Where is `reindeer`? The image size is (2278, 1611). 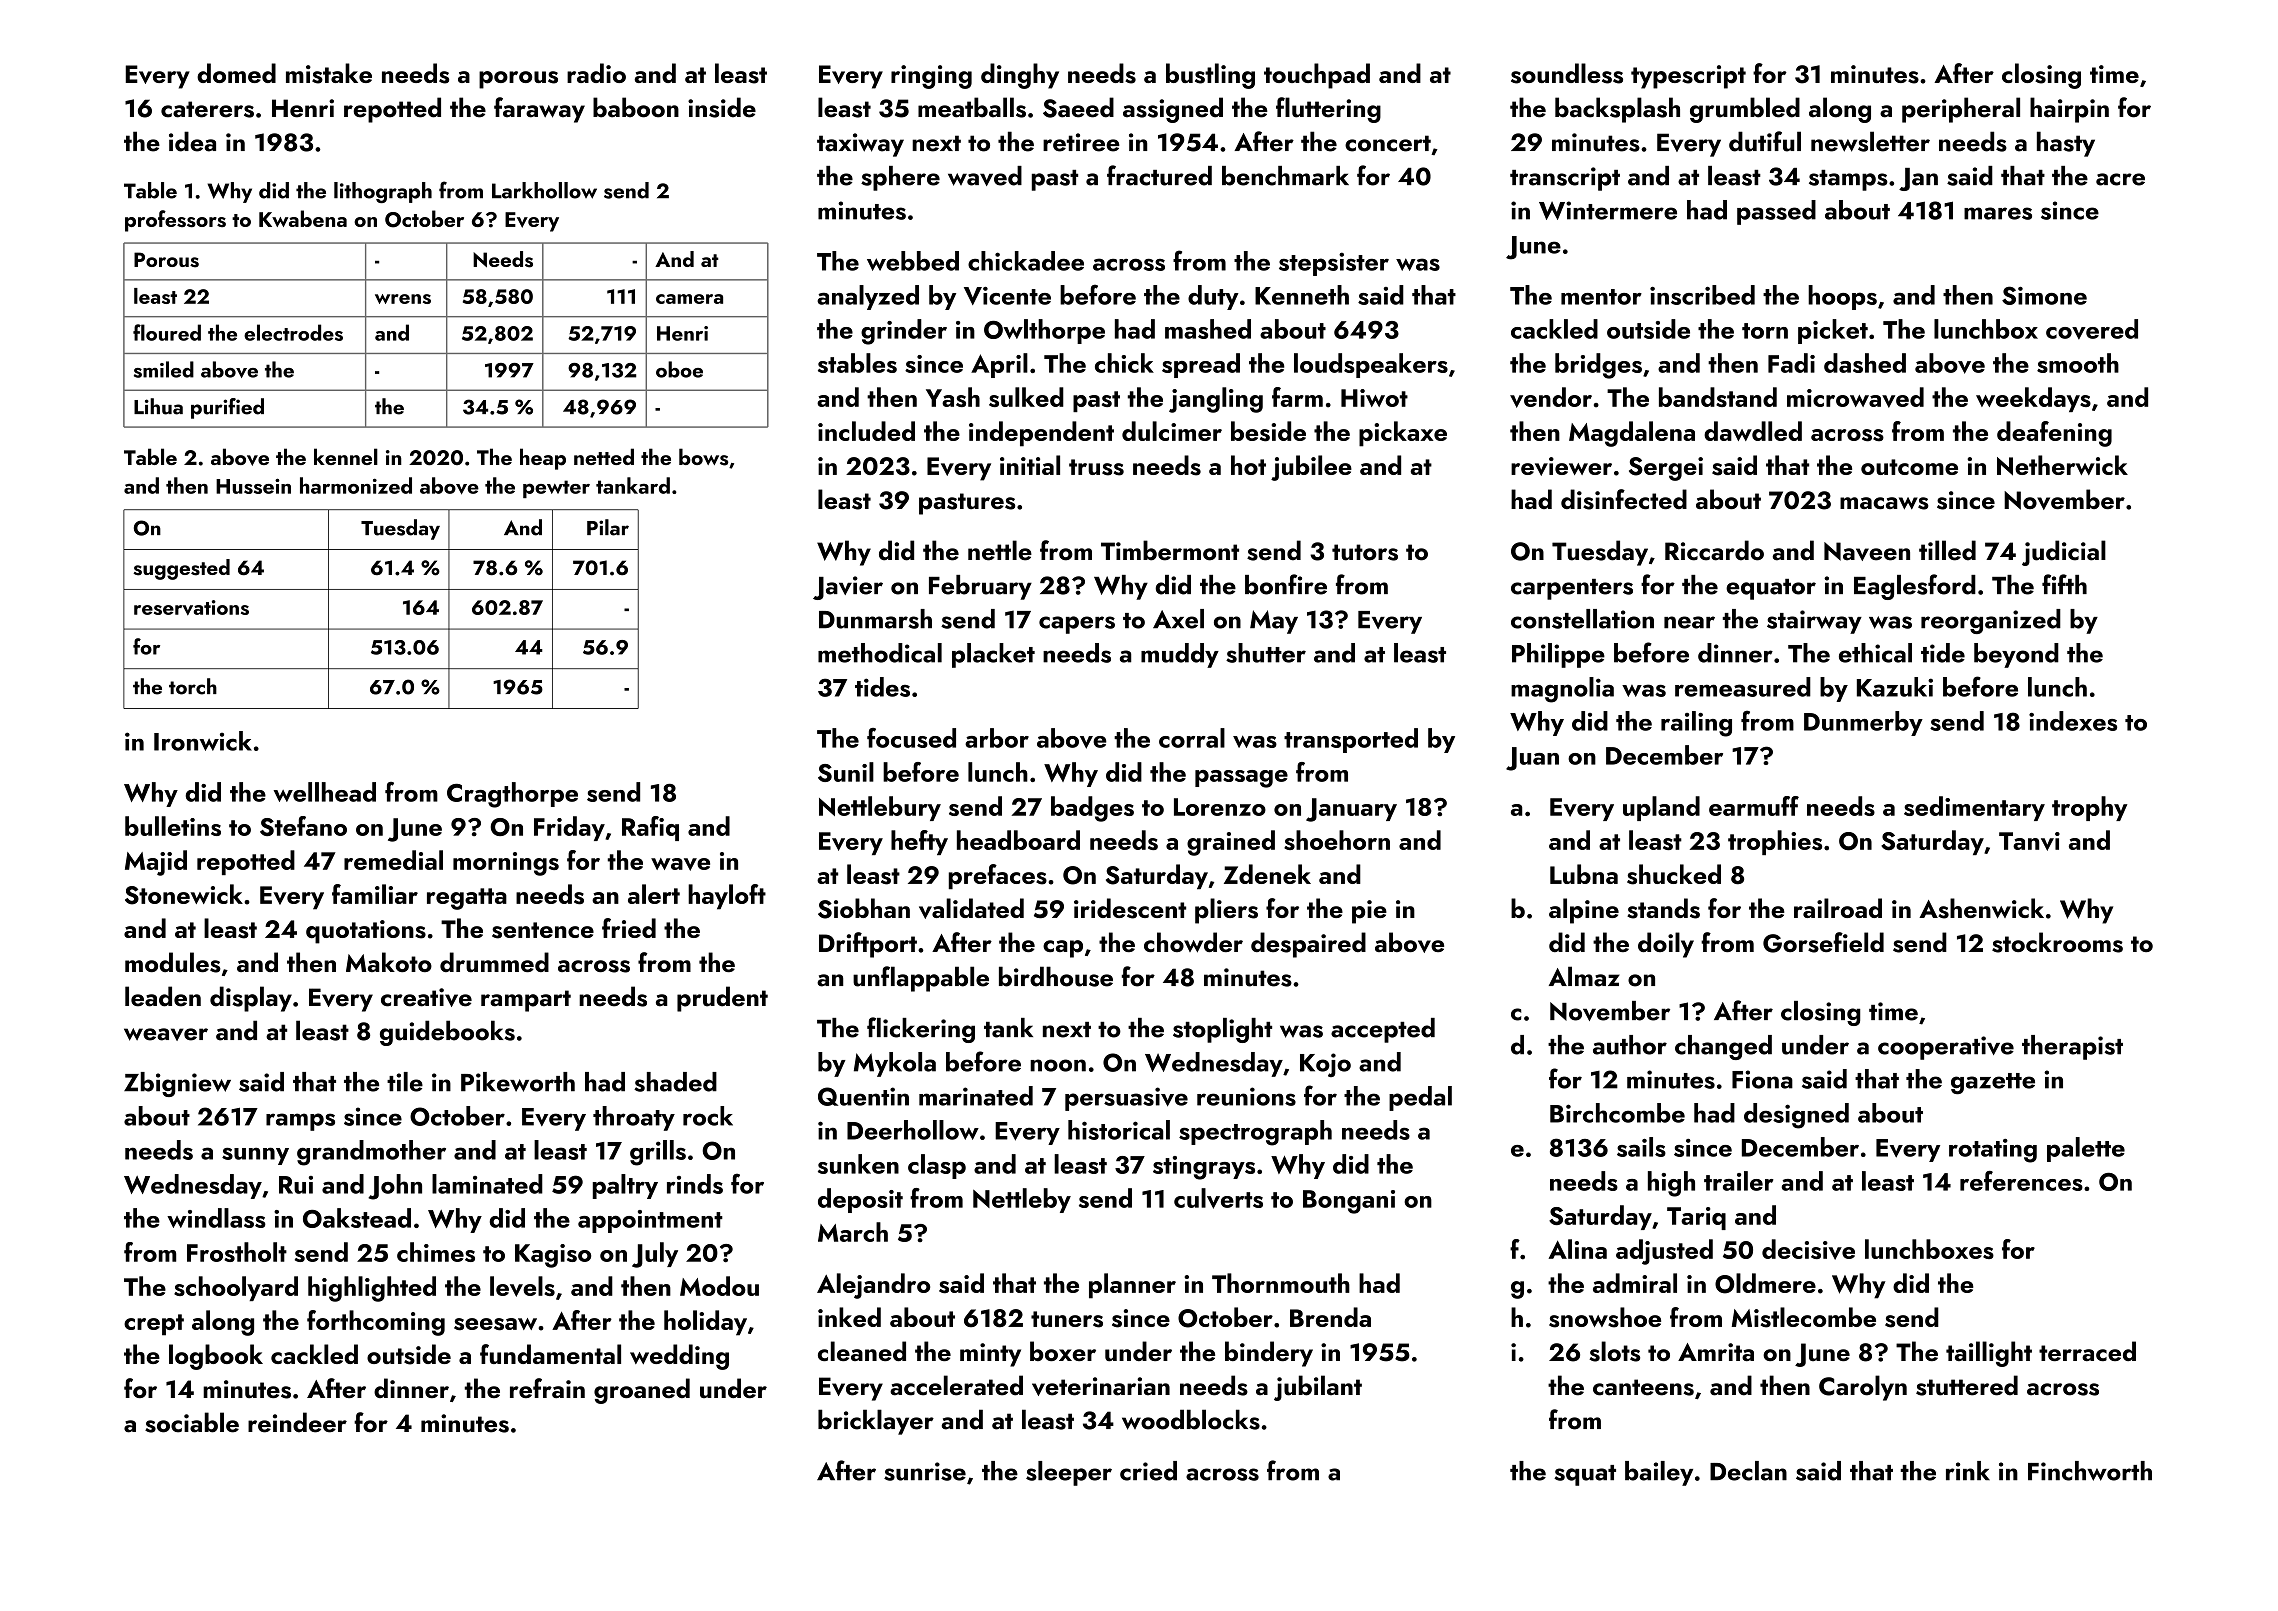
reindeer is located at coordinates (297, 1422).
